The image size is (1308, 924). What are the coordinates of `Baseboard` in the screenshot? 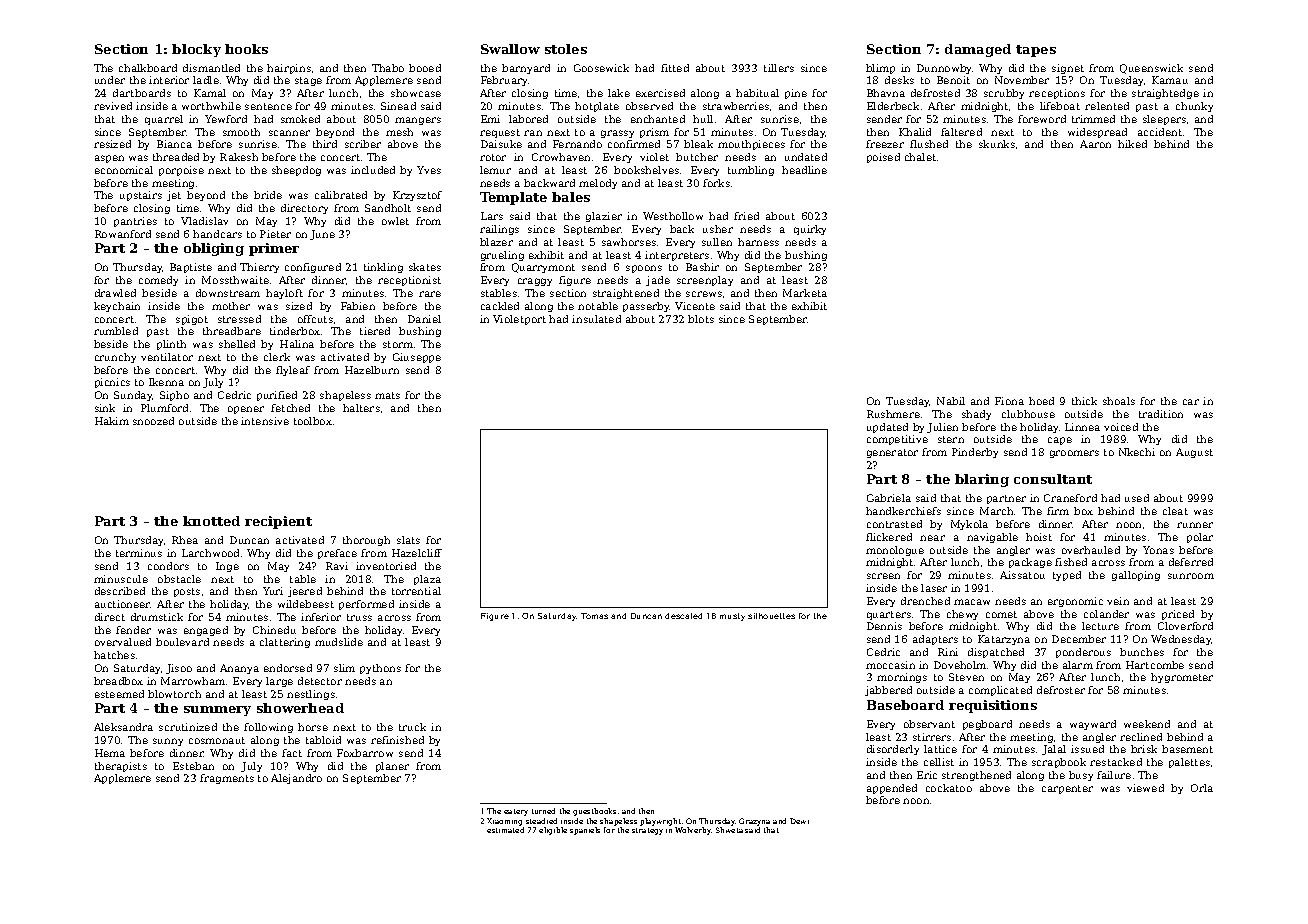 It's located at (905, 705).
